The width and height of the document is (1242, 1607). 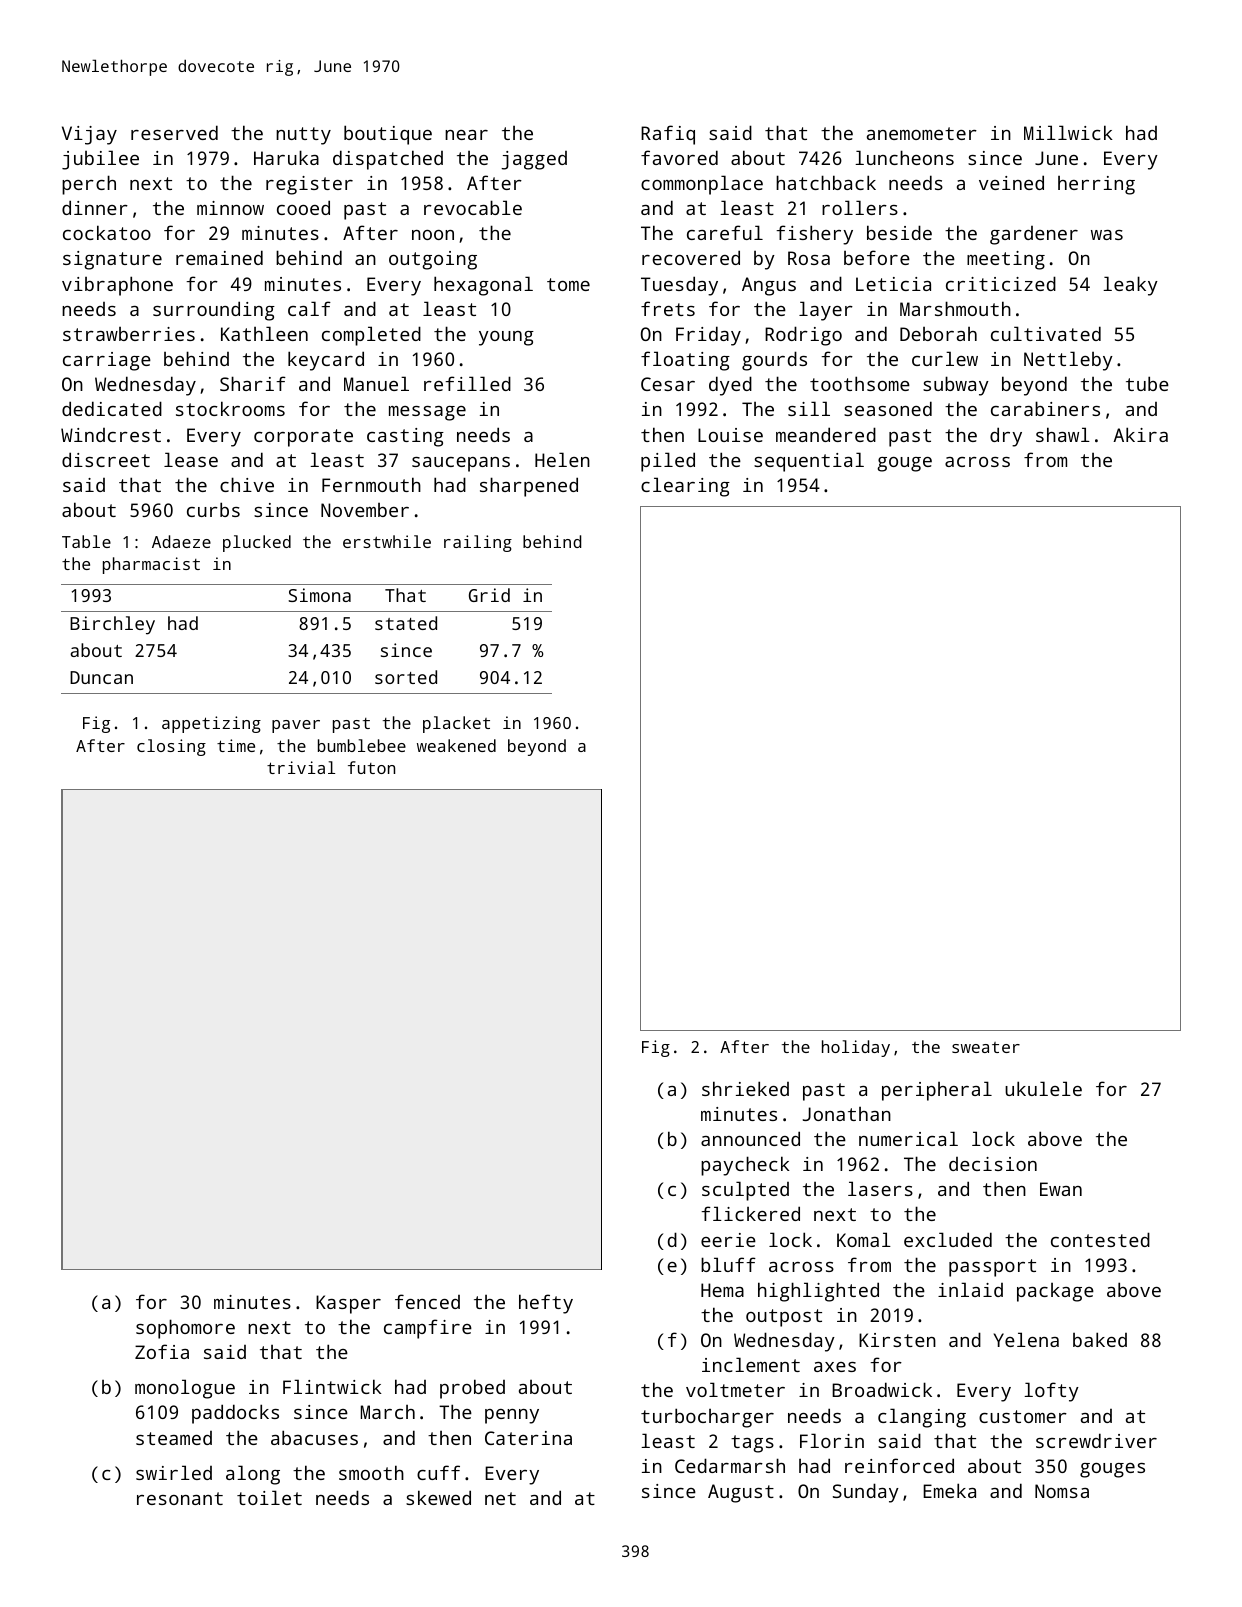 What do you see at coordinates (257, 543) in the document?
I see `plucked` at bounding box center [257, 543].
